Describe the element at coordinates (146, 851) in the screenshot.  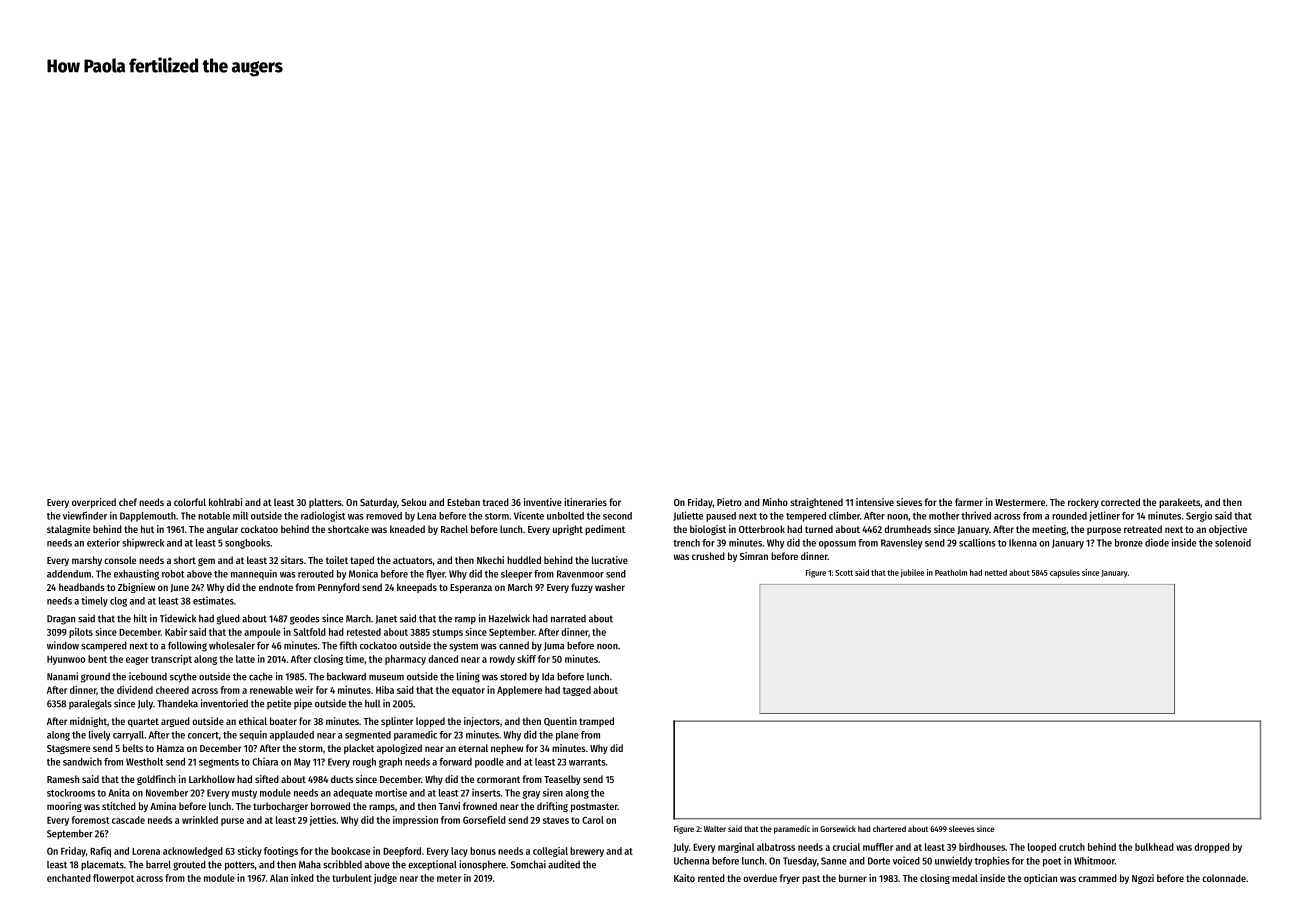
I see `Lorena` at that location.
